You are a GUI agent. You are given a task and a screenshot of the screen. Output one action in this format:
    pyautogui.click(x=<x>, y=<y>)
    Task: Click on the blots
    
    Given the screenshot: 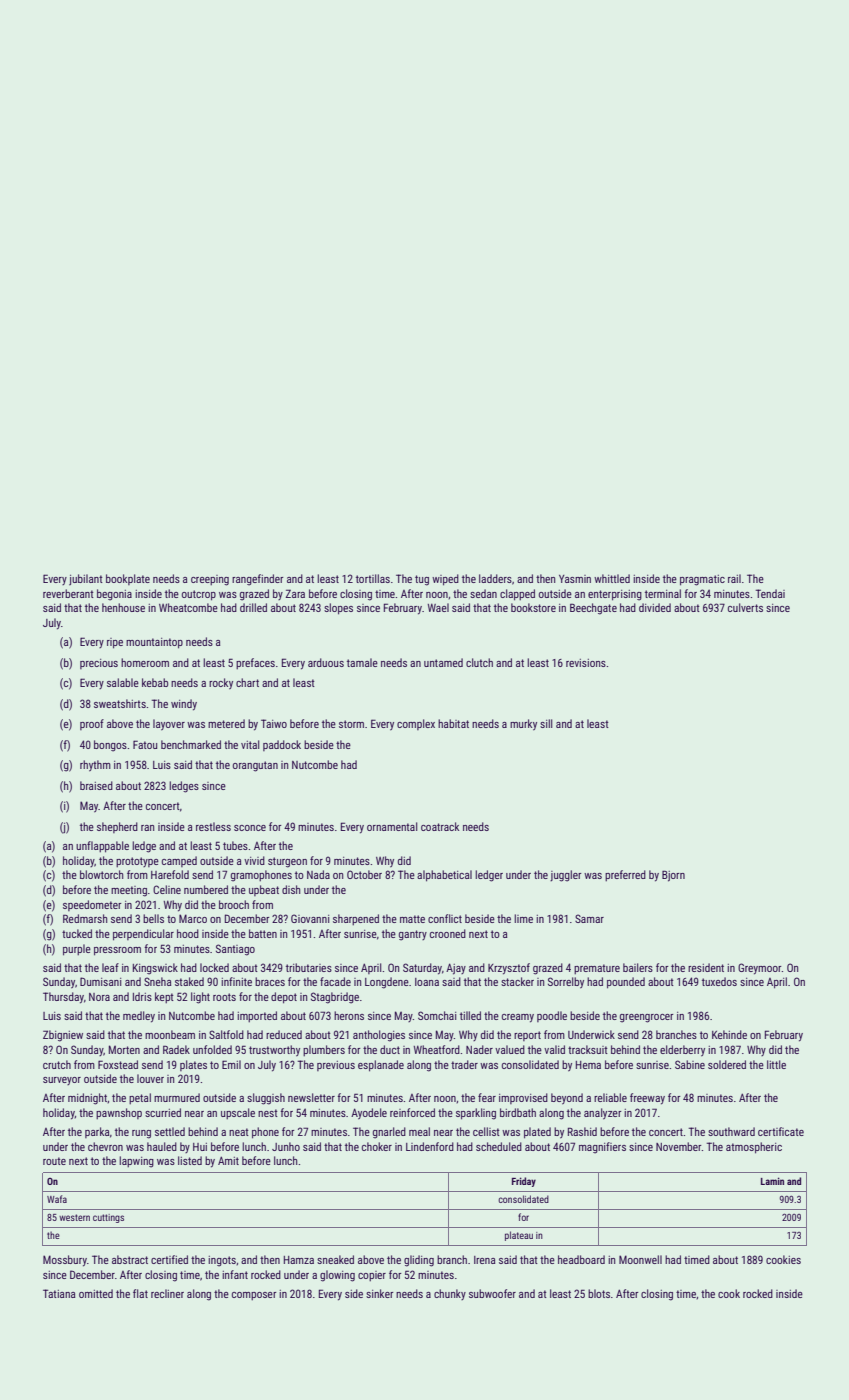 What is the action you would take?
    pyautogui.click(x=599, y=1293)
